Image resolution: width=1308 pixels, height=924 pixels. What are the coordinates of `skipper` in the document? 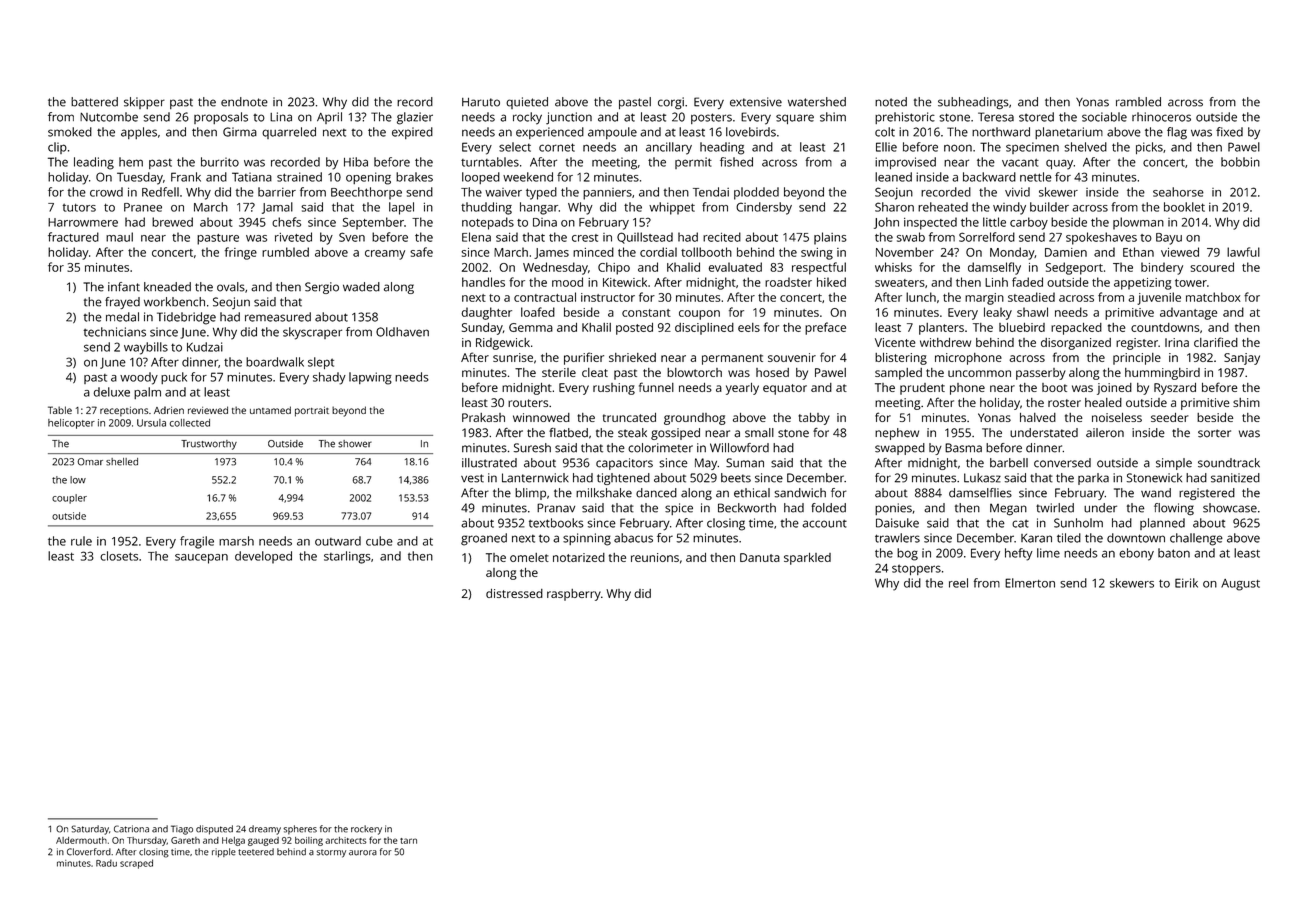 It's located at (144, 103).
